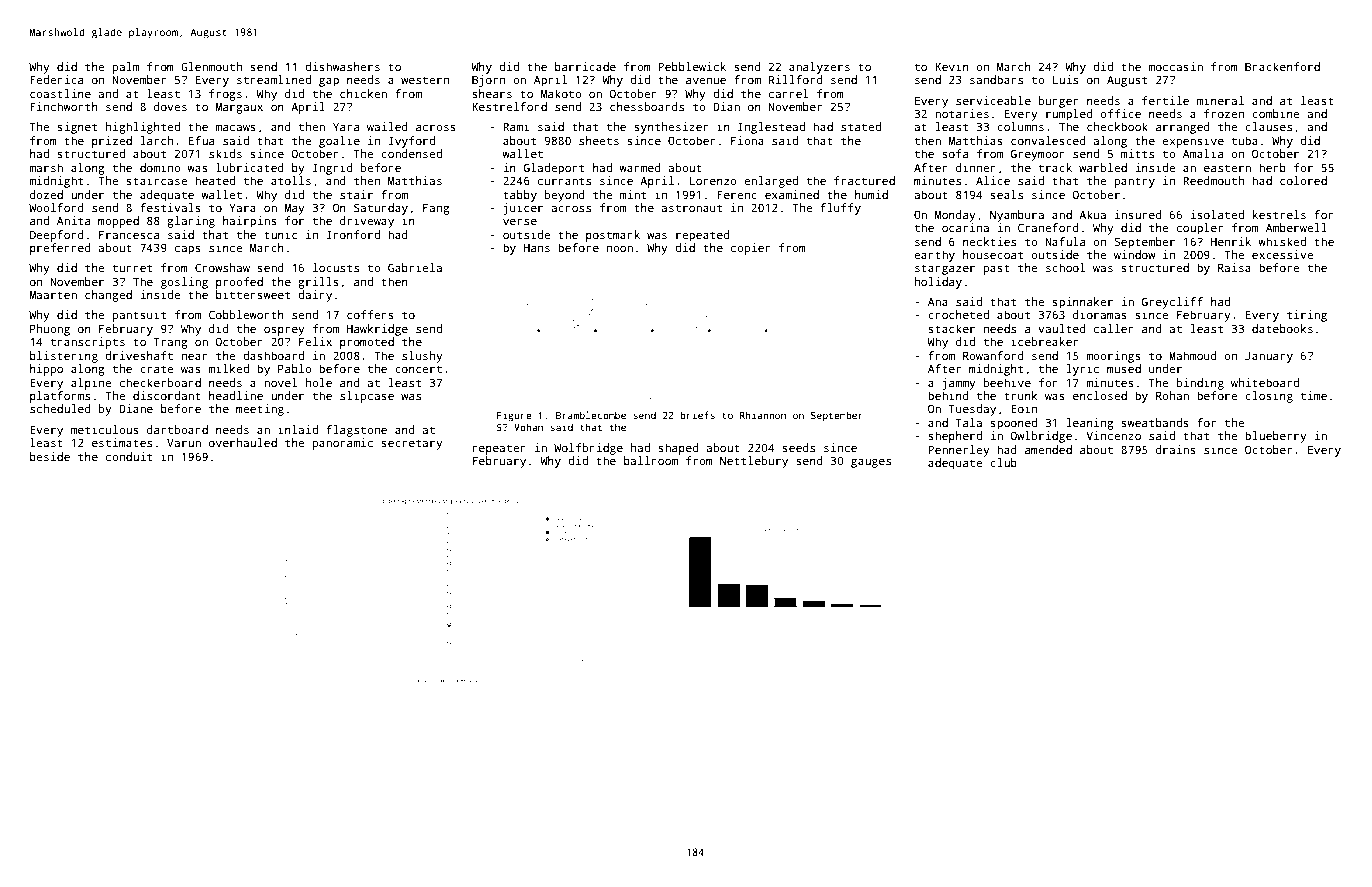  What do you see at coordinates (640, 167) in the image?
I see `warmed` at bounding box center [640, 167].
